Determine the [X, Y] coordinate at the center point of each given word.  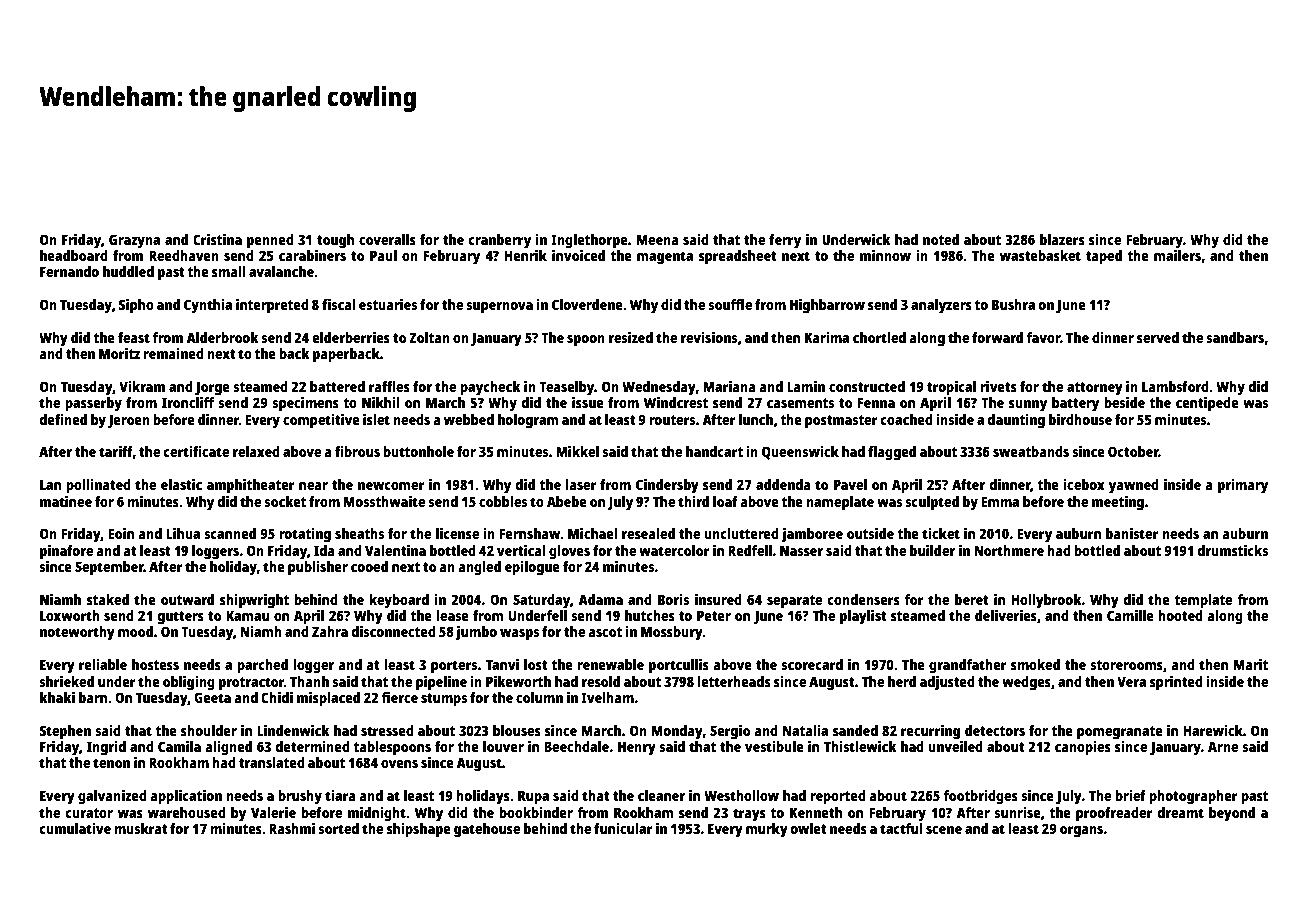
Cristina [217, 239]
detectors [995, 730]
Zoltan [429, 337]
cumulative [75, 828]
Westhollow [741, 795]
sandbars [1235, 337]
